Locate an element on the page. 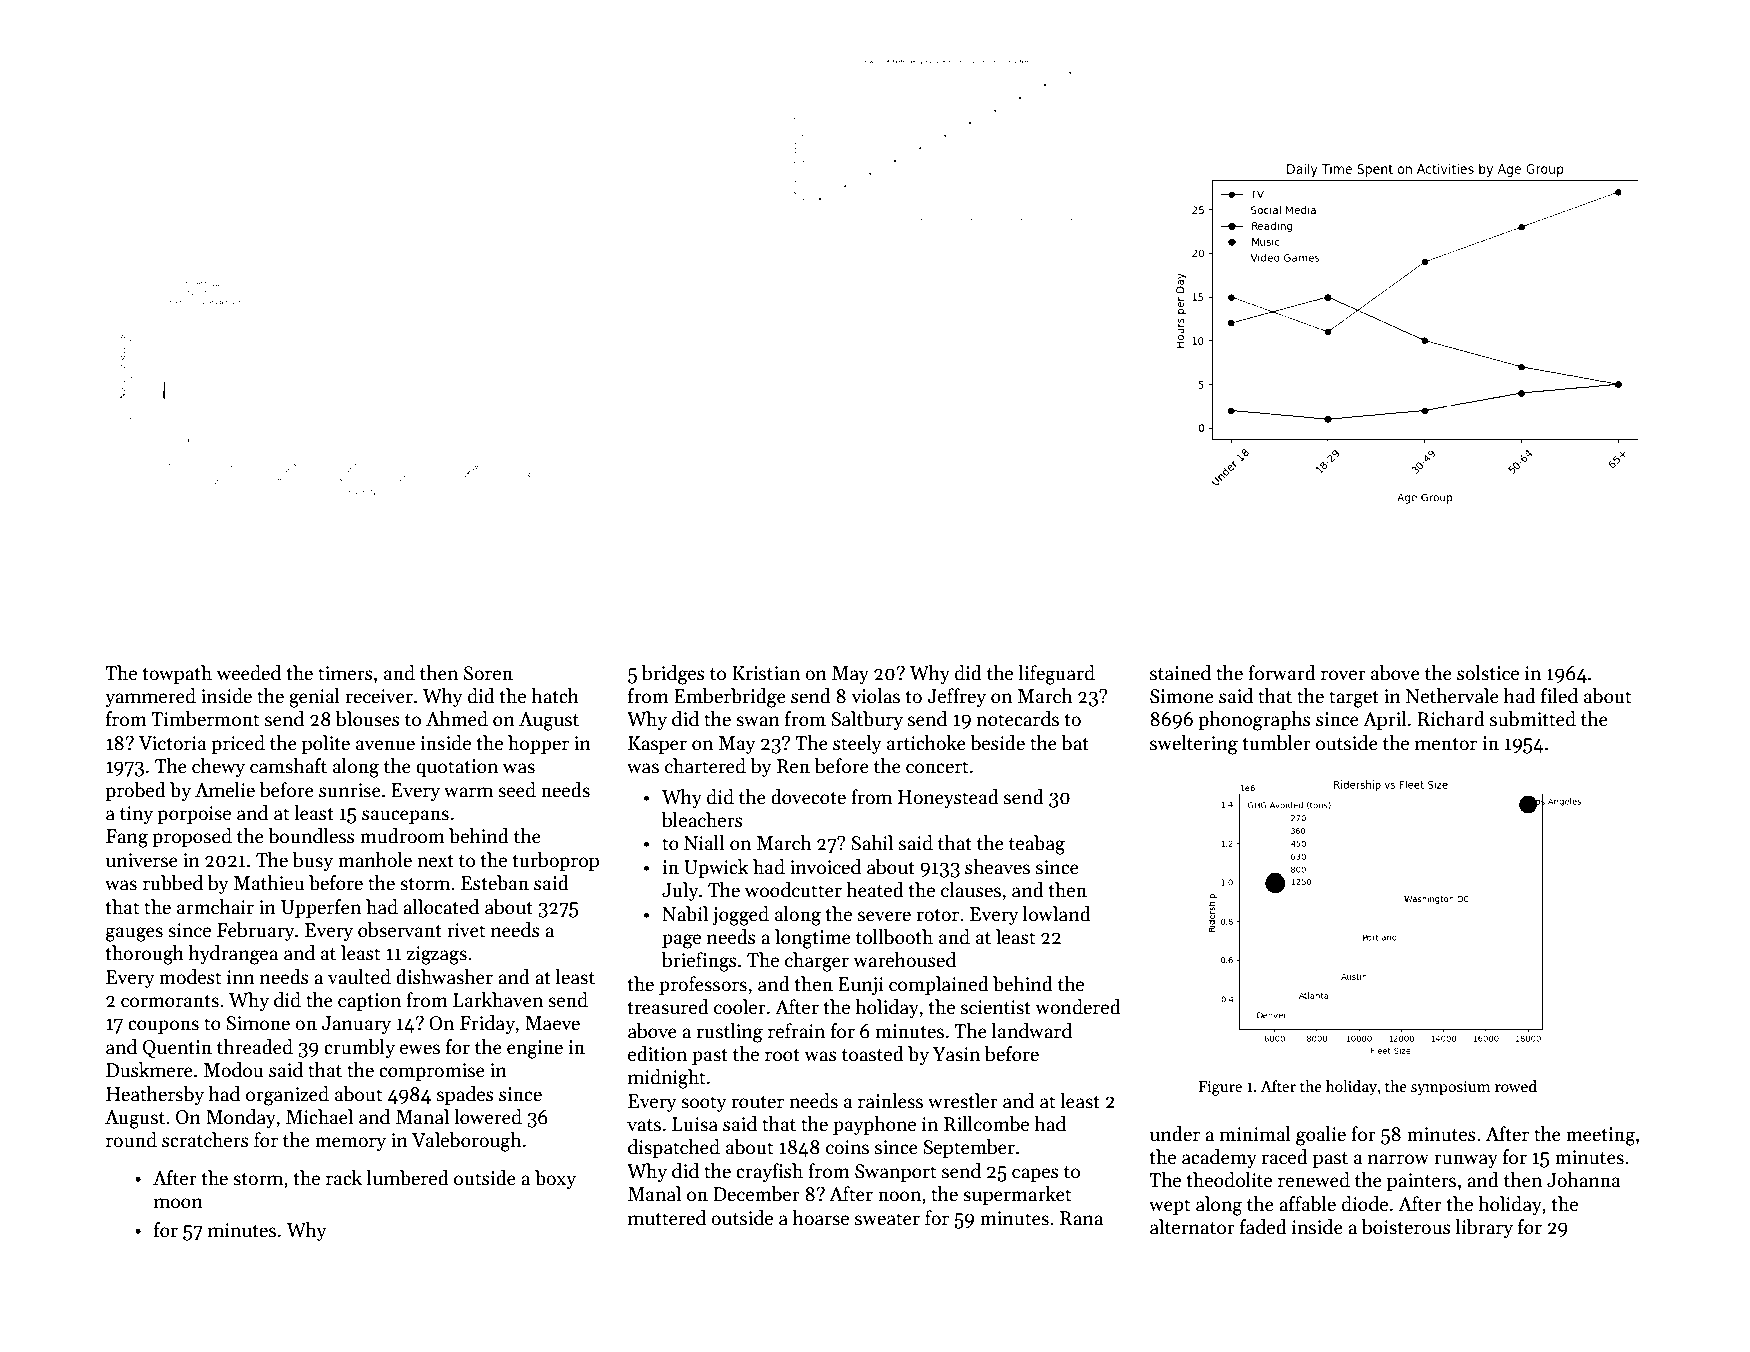  wondered is located at coordinates (1078, 1007).
